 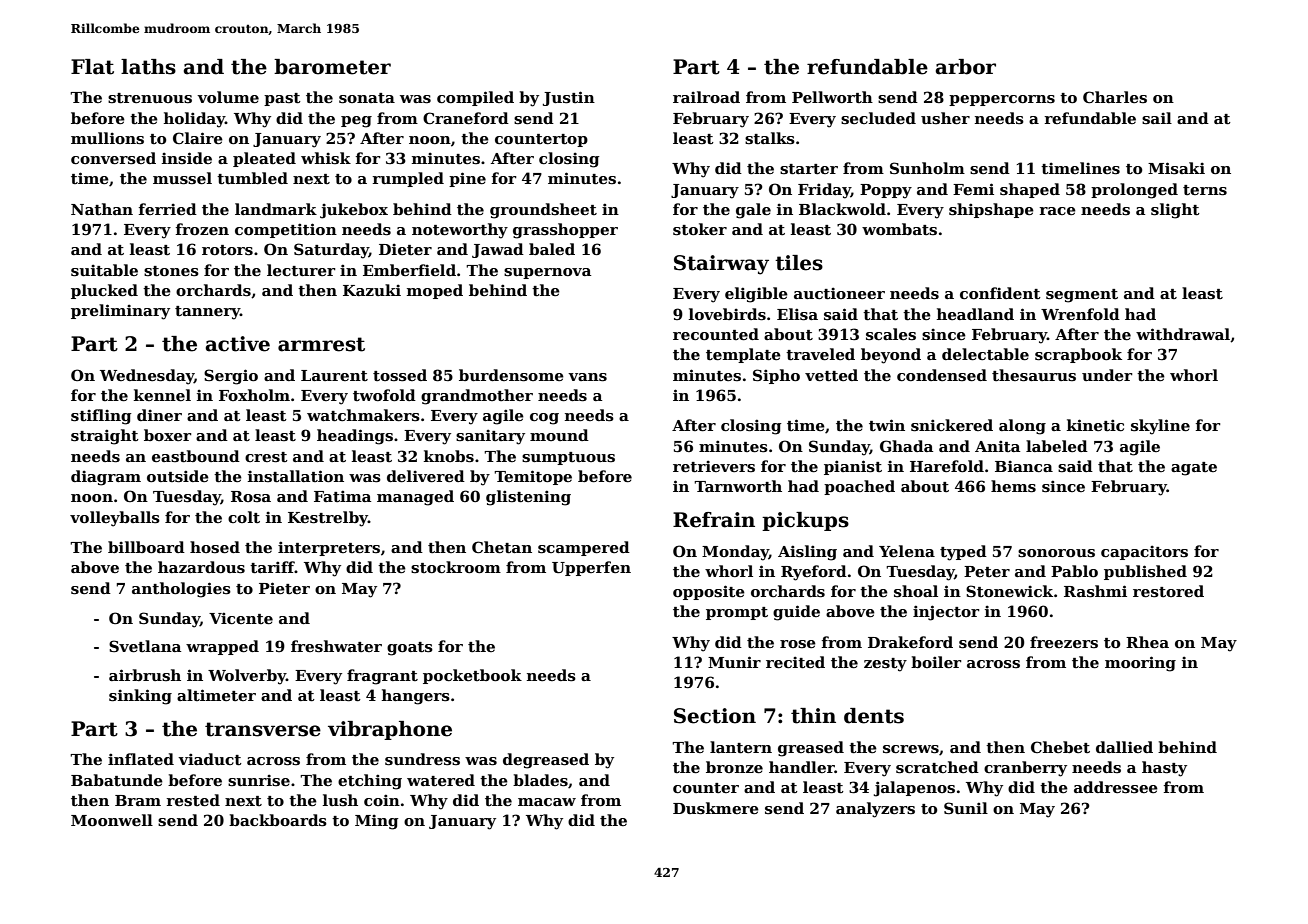 What do you see at coordinates (966, 67) in the page?
I see `arbor` at bounding box center [966, 67].
